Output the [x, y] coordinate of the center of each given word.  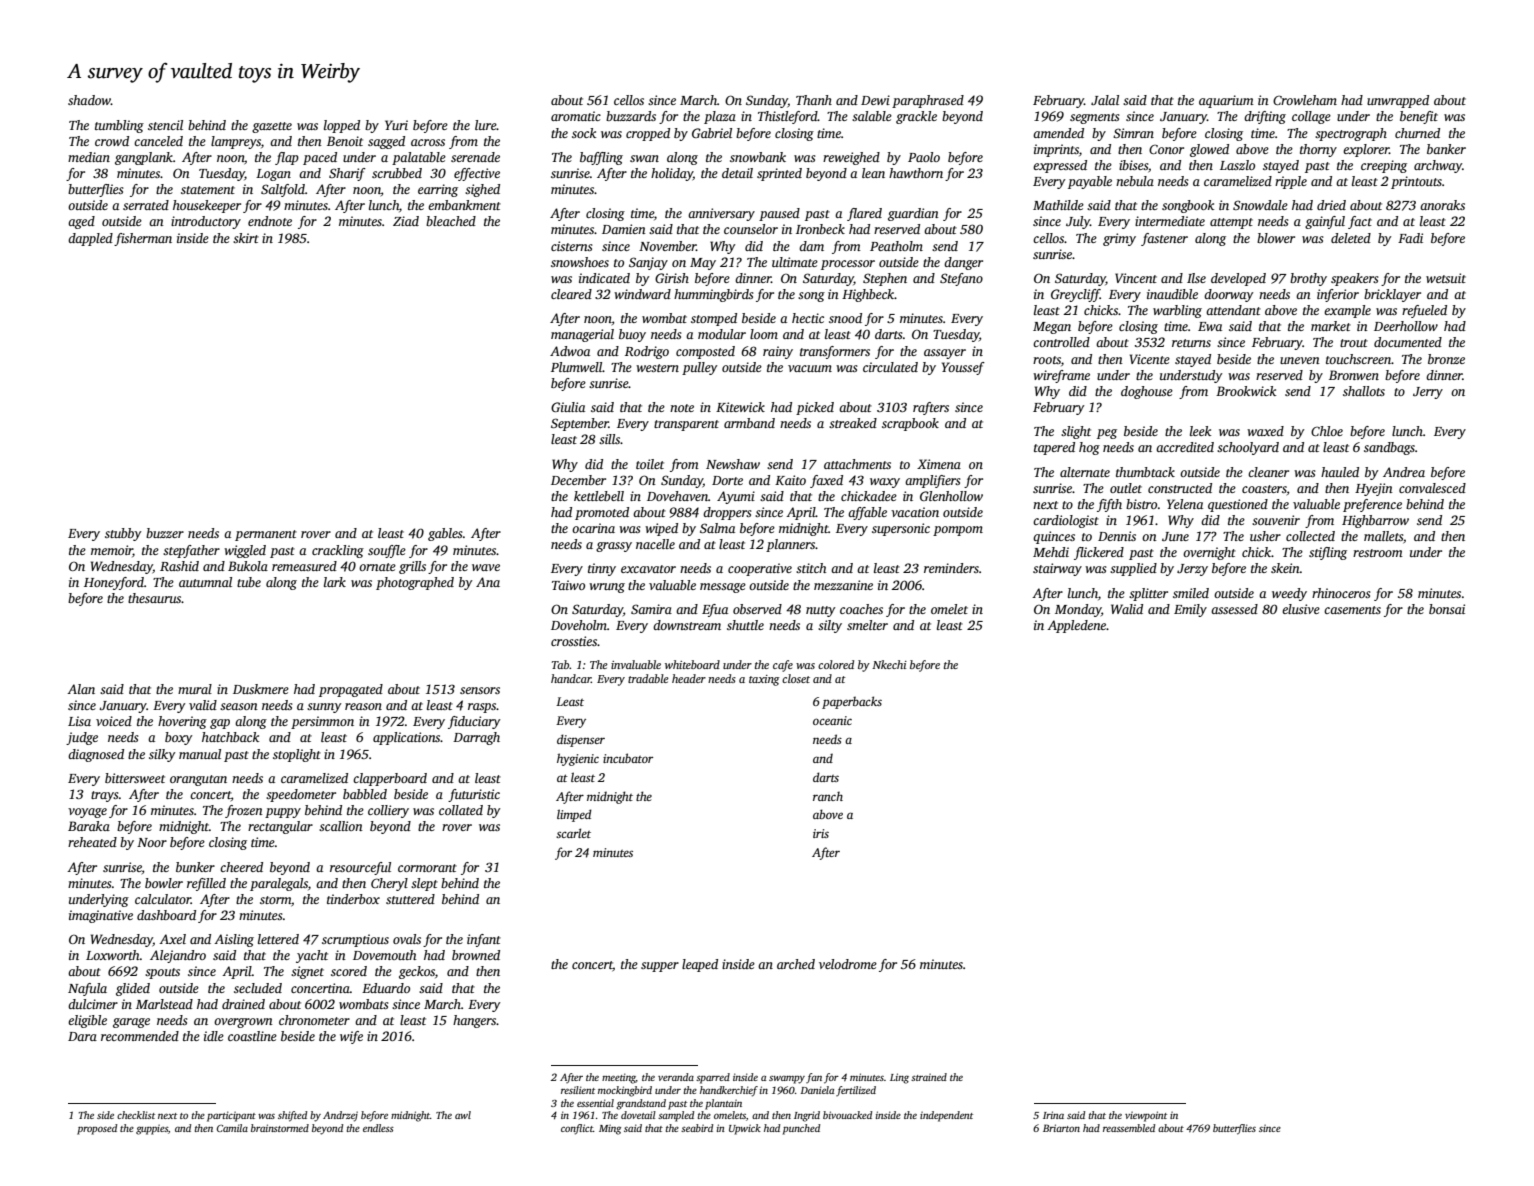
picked [815, 408]
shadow [89, 100]
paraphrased [928, 101]
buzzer [165, 533]
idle [214, 1036]
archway [1438, 166]
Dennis [1117, 536]
